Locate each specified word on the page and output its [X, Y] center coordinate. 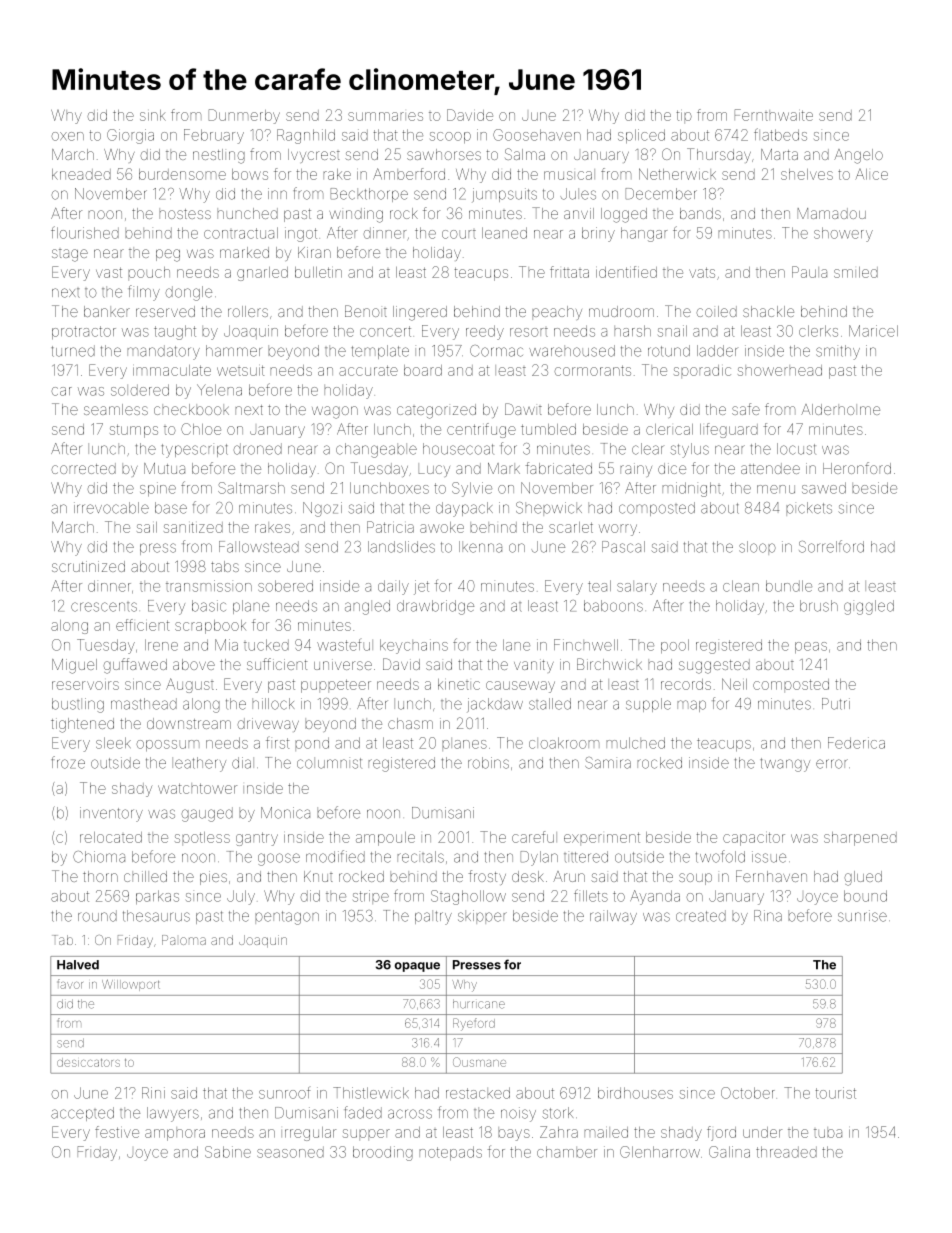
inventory [111, 814]
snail [672, 331]
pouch [149, 273]
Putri [836, 704]
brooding [383, 1153]
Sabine [228, 1152]
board [423, 370]
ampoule [385, 839]
